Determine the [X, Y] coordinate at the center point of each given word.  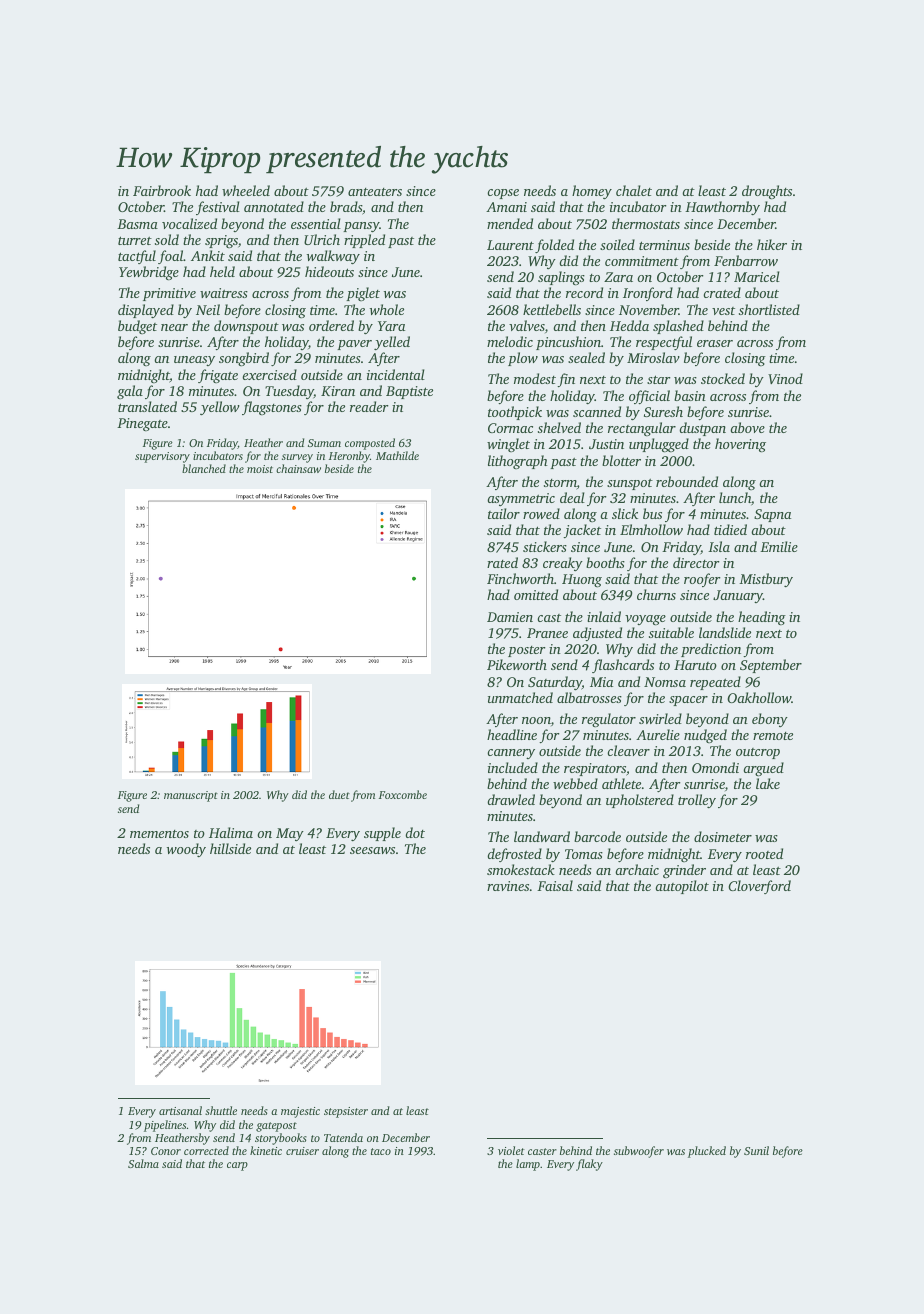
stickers [545, 546]
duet [339, 794]
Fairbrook [162, 190]
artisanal [180, 1110]
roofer [702, 580]
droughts [767, 192]
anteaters [375, 192]
